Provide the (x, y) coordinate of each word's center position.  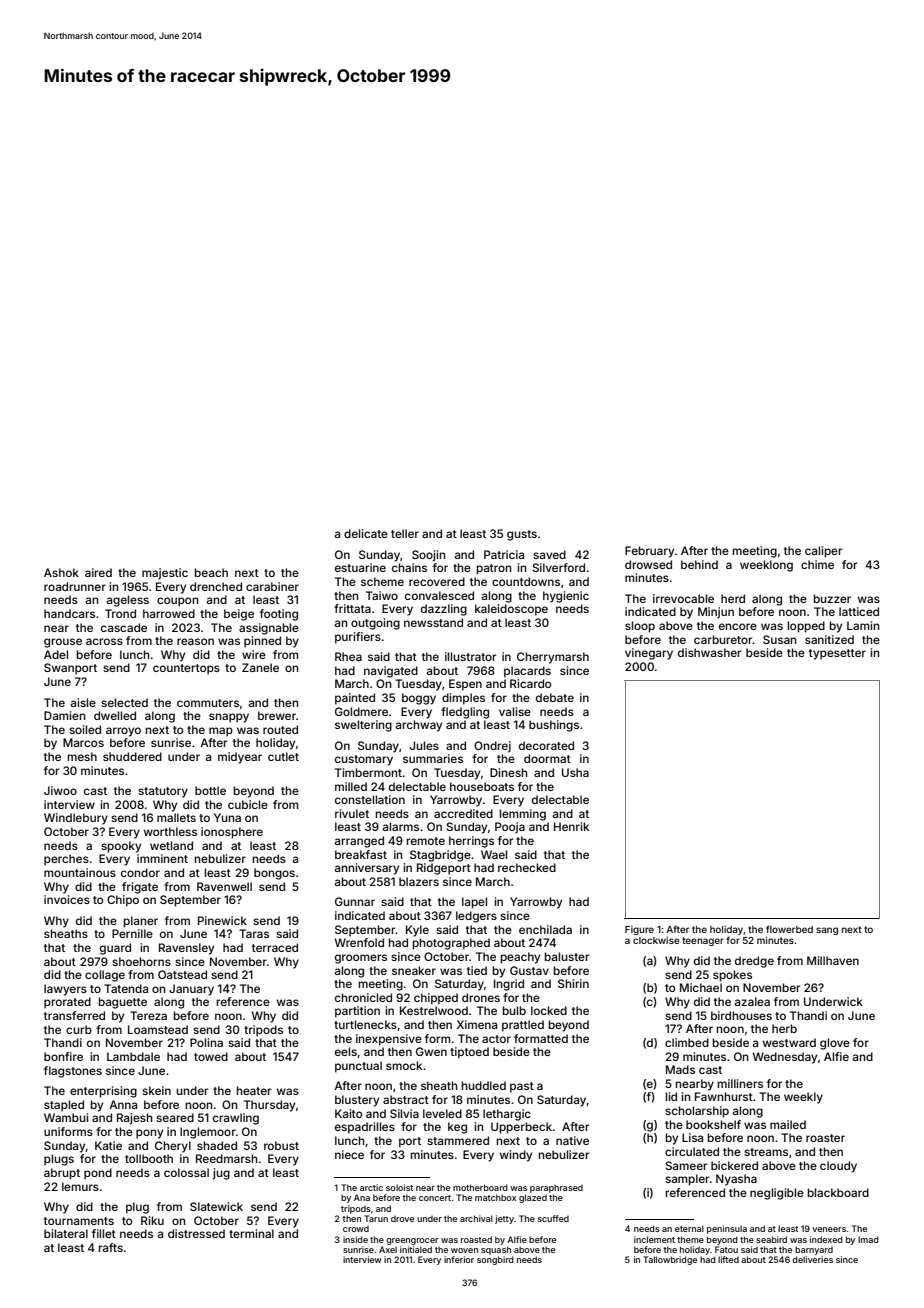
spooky (121, 847)
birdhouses (741, 1015)
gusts (522, 535)
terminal (251, 1233)
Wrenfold (359, 942)
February (649, 552)
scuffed (553, 1218)
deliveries (812, 1259)
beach (211, 572)
